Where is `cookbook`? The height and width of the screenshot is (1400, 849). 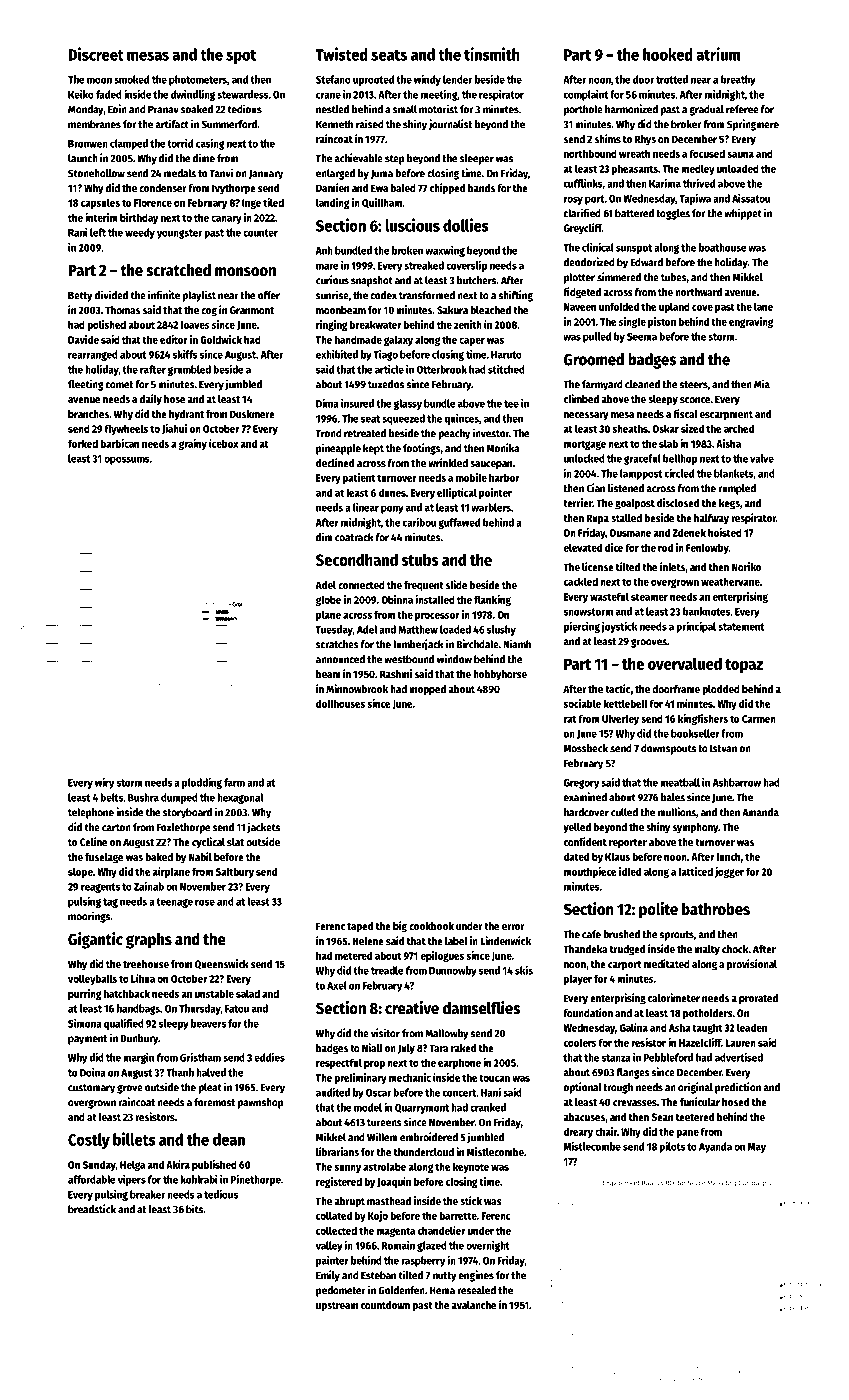 cookbook is located at coordinates (431, 926).
